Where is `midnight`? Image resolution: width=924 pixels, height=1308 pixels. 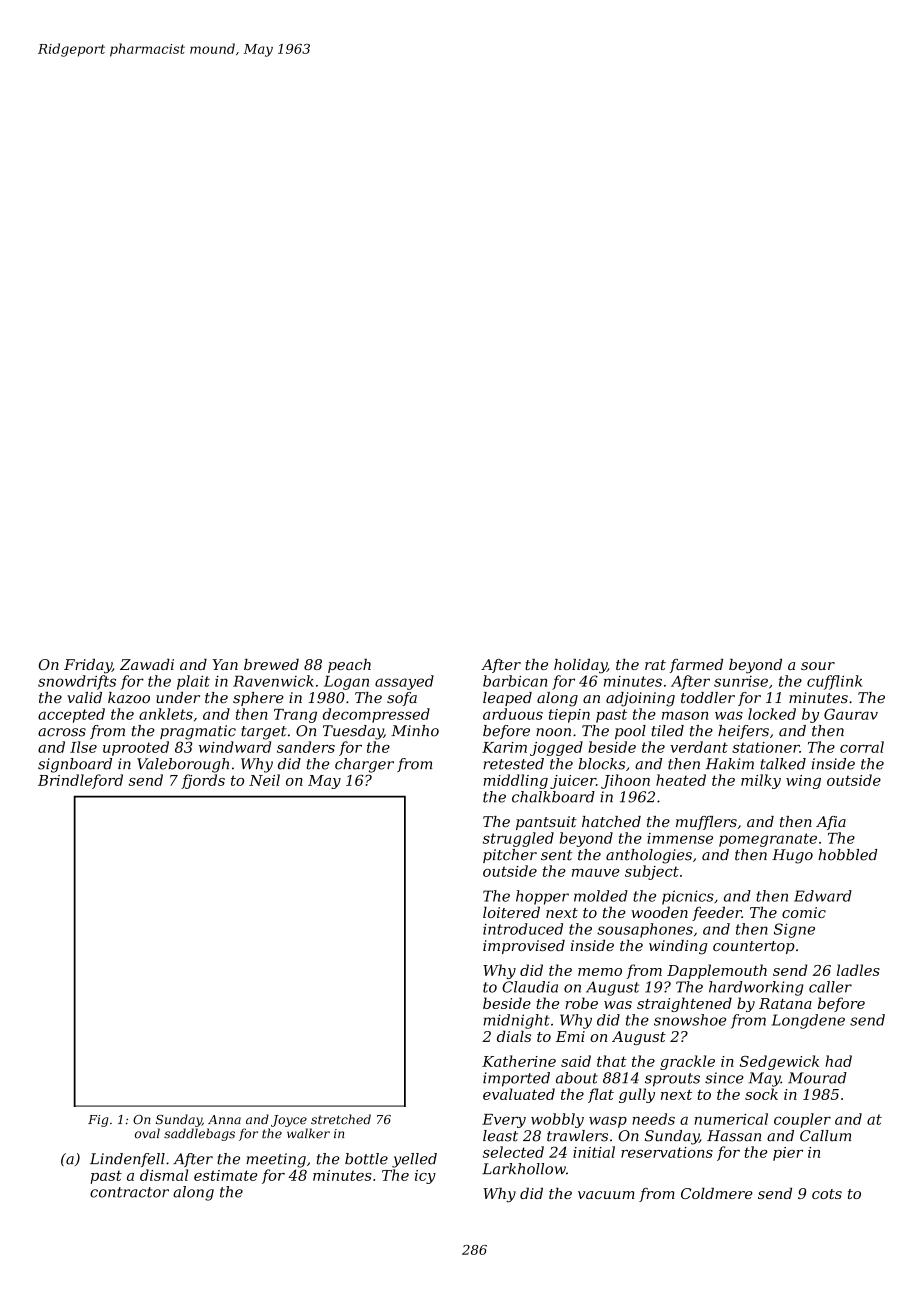
midnight is located at coordinates (516, 1021).
